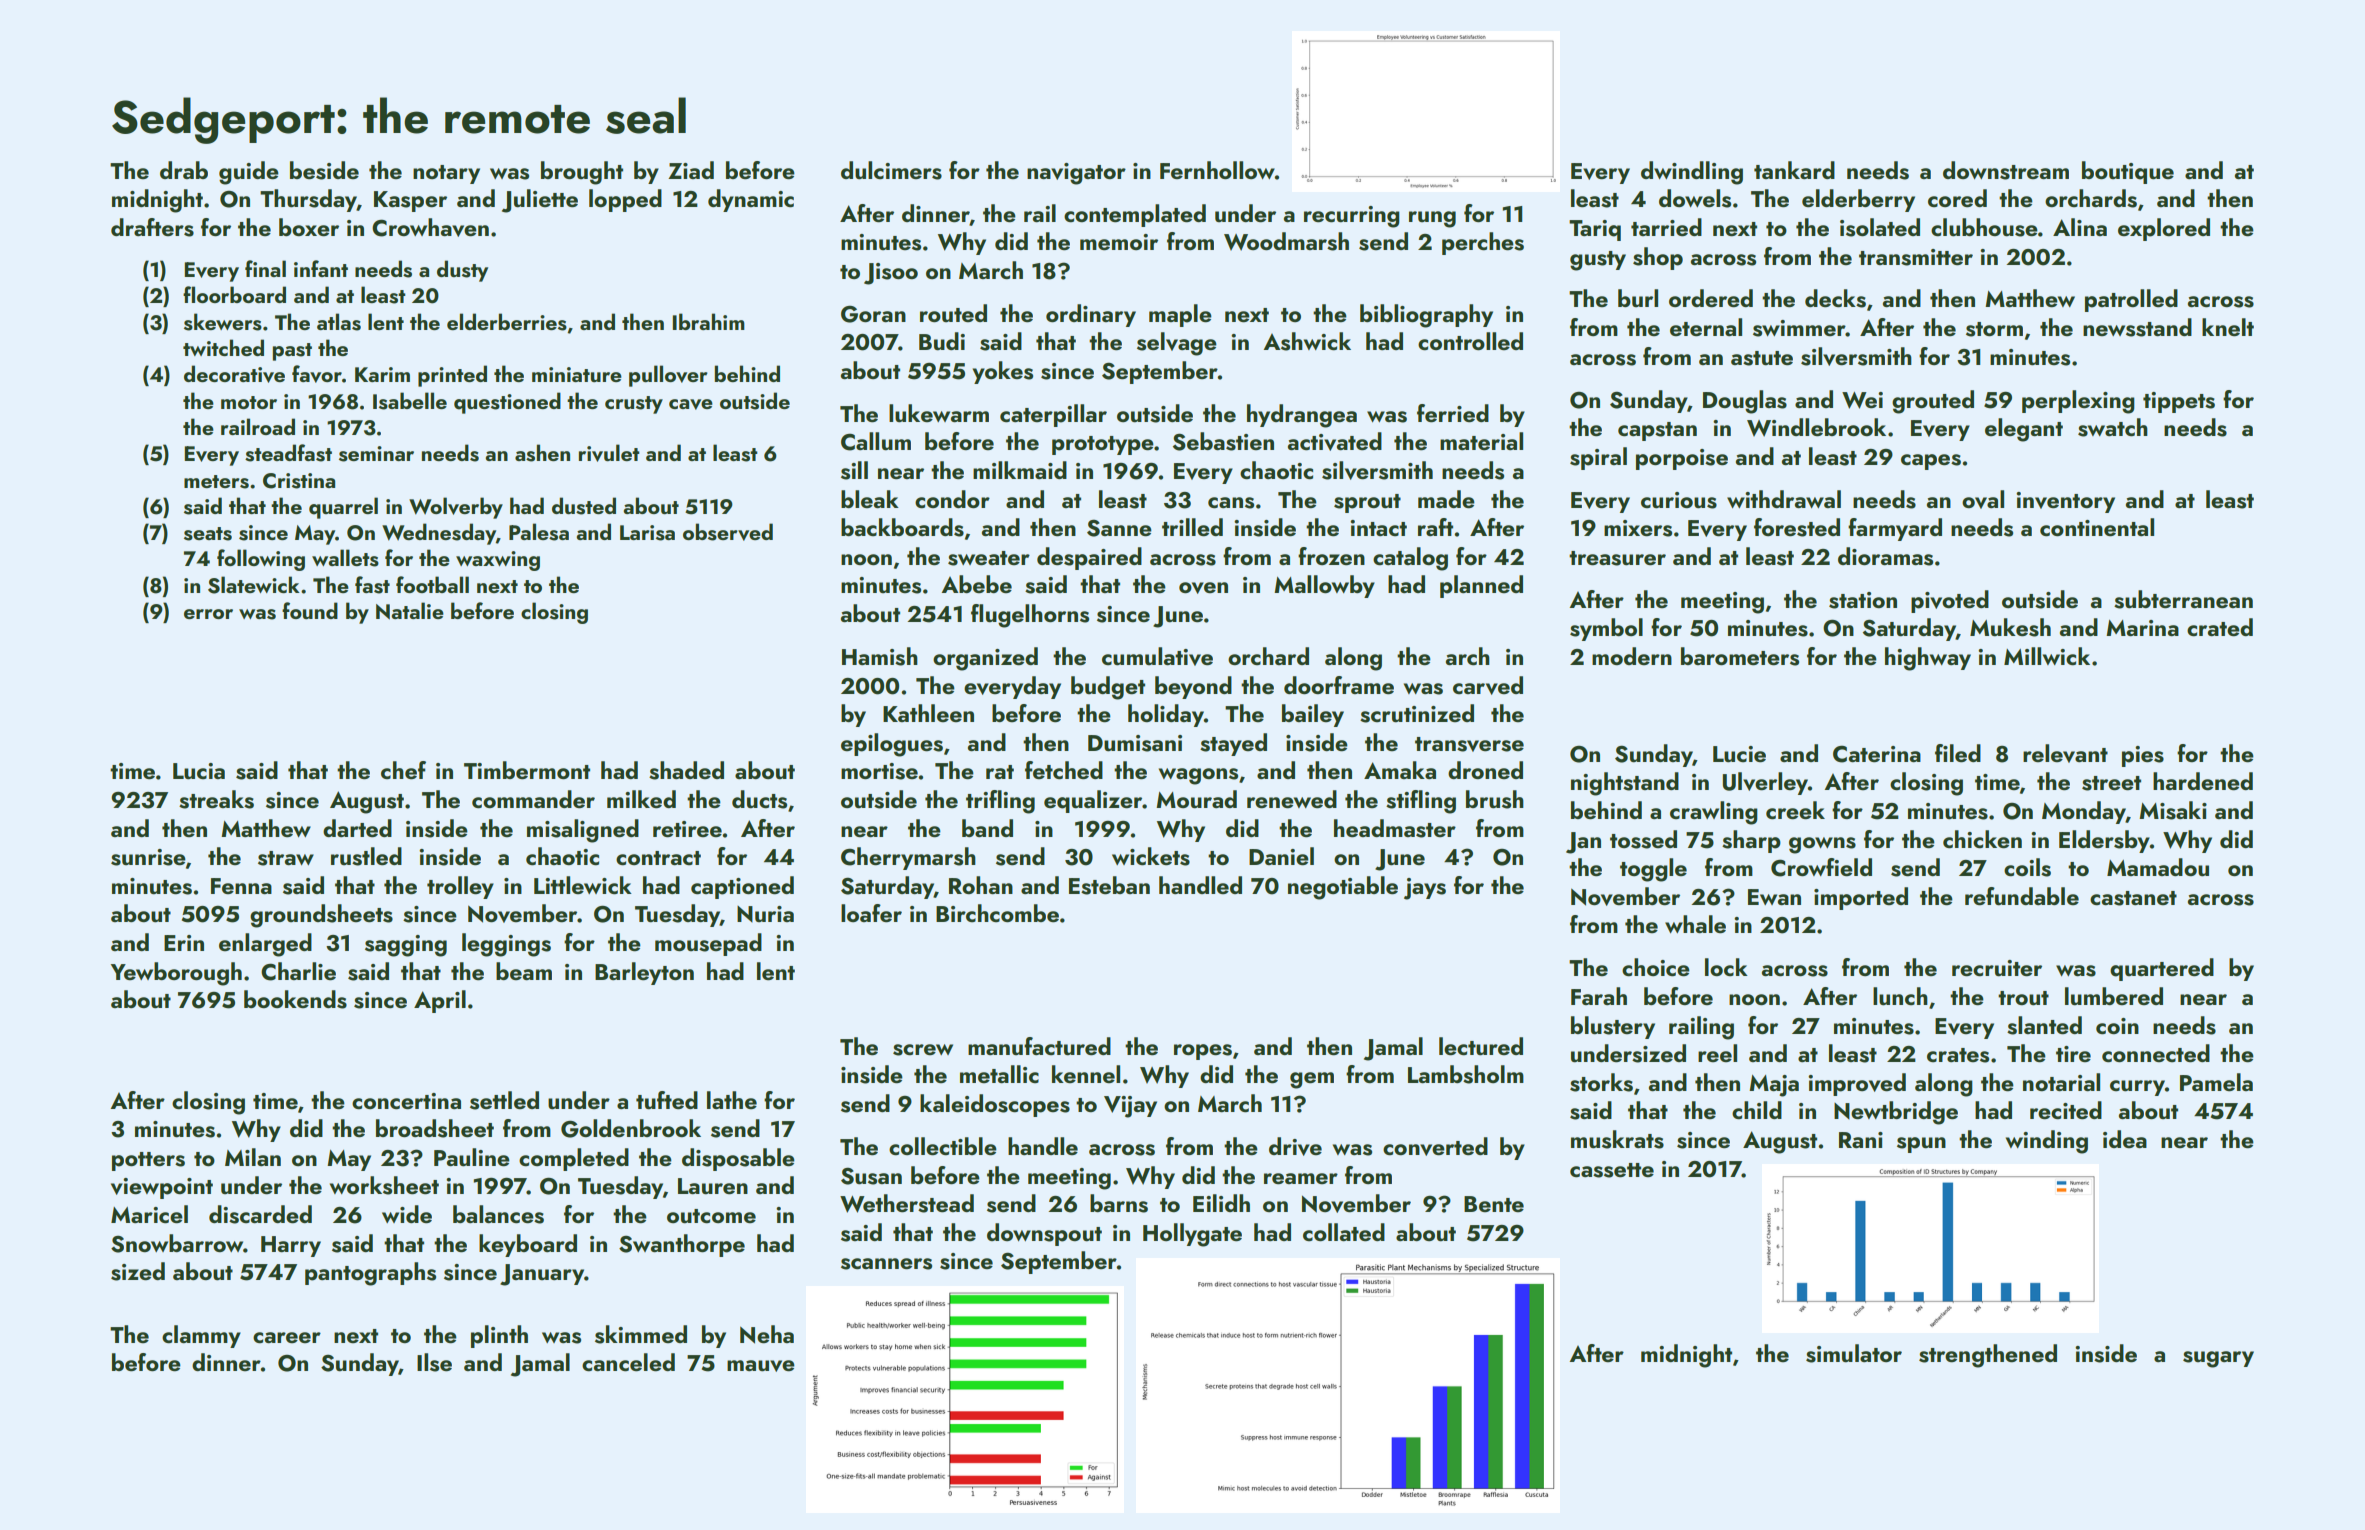 This document has height=1530, width=2365. Describe the element at coordinates (208, 534) in the document. I see `seats` at that location.
